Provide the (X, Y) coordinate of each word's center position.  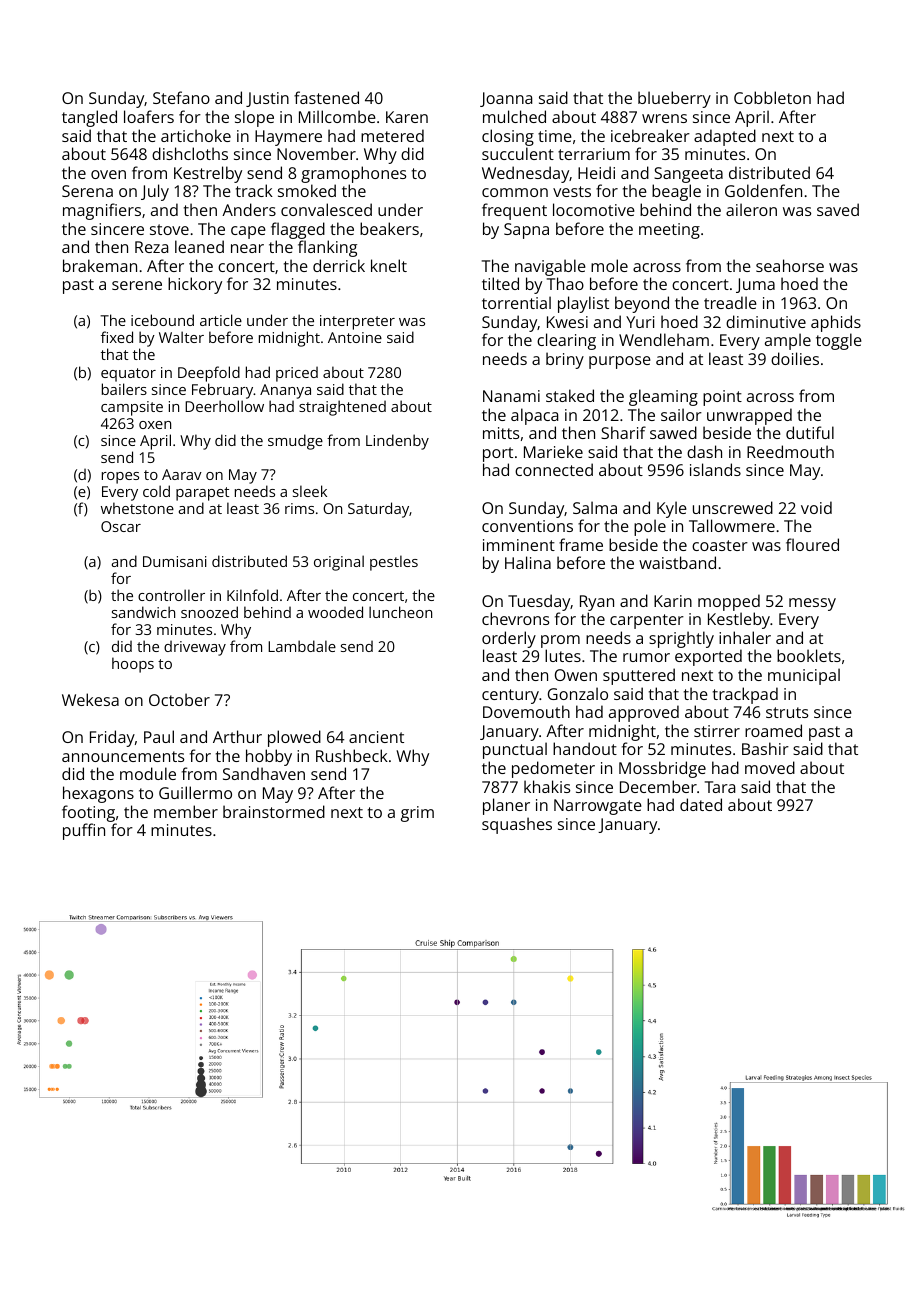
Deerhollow (224, 406)
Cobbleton (772, 97)
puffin (84, 831)
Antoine (355, 337)
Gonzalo (578, 693)
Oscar (121, 526)
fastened (326, 97)
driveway (195, 648)
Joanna (506, 99)
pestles (394, 563)
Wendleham (664, 339)
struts (787, 712)
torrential (516, 302)
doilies (795, 358)
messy (812, 604)
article (221, 320)
